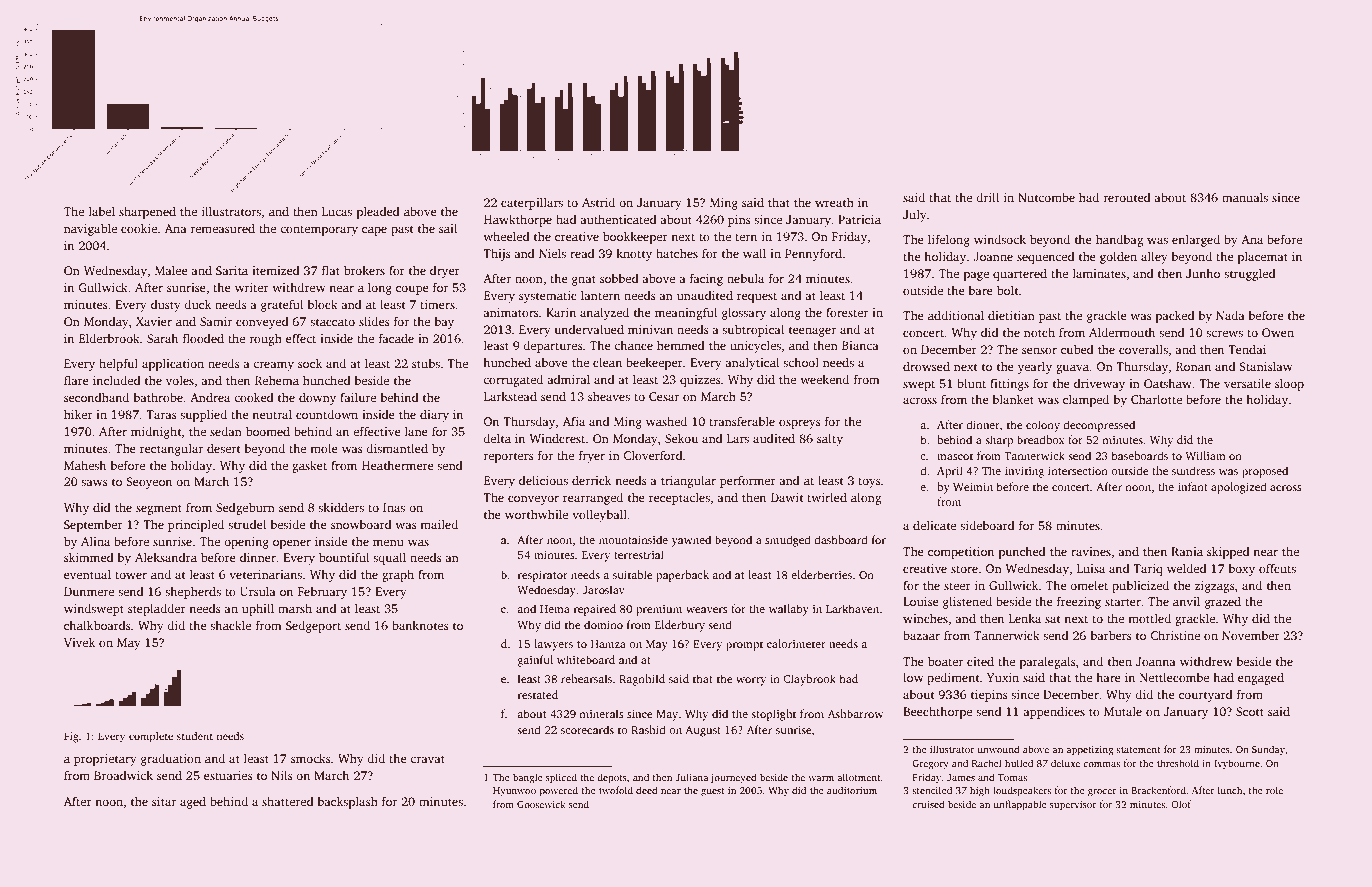  Describe the element at coordinates (317, 398) in the document. I see `downy` at that location.
